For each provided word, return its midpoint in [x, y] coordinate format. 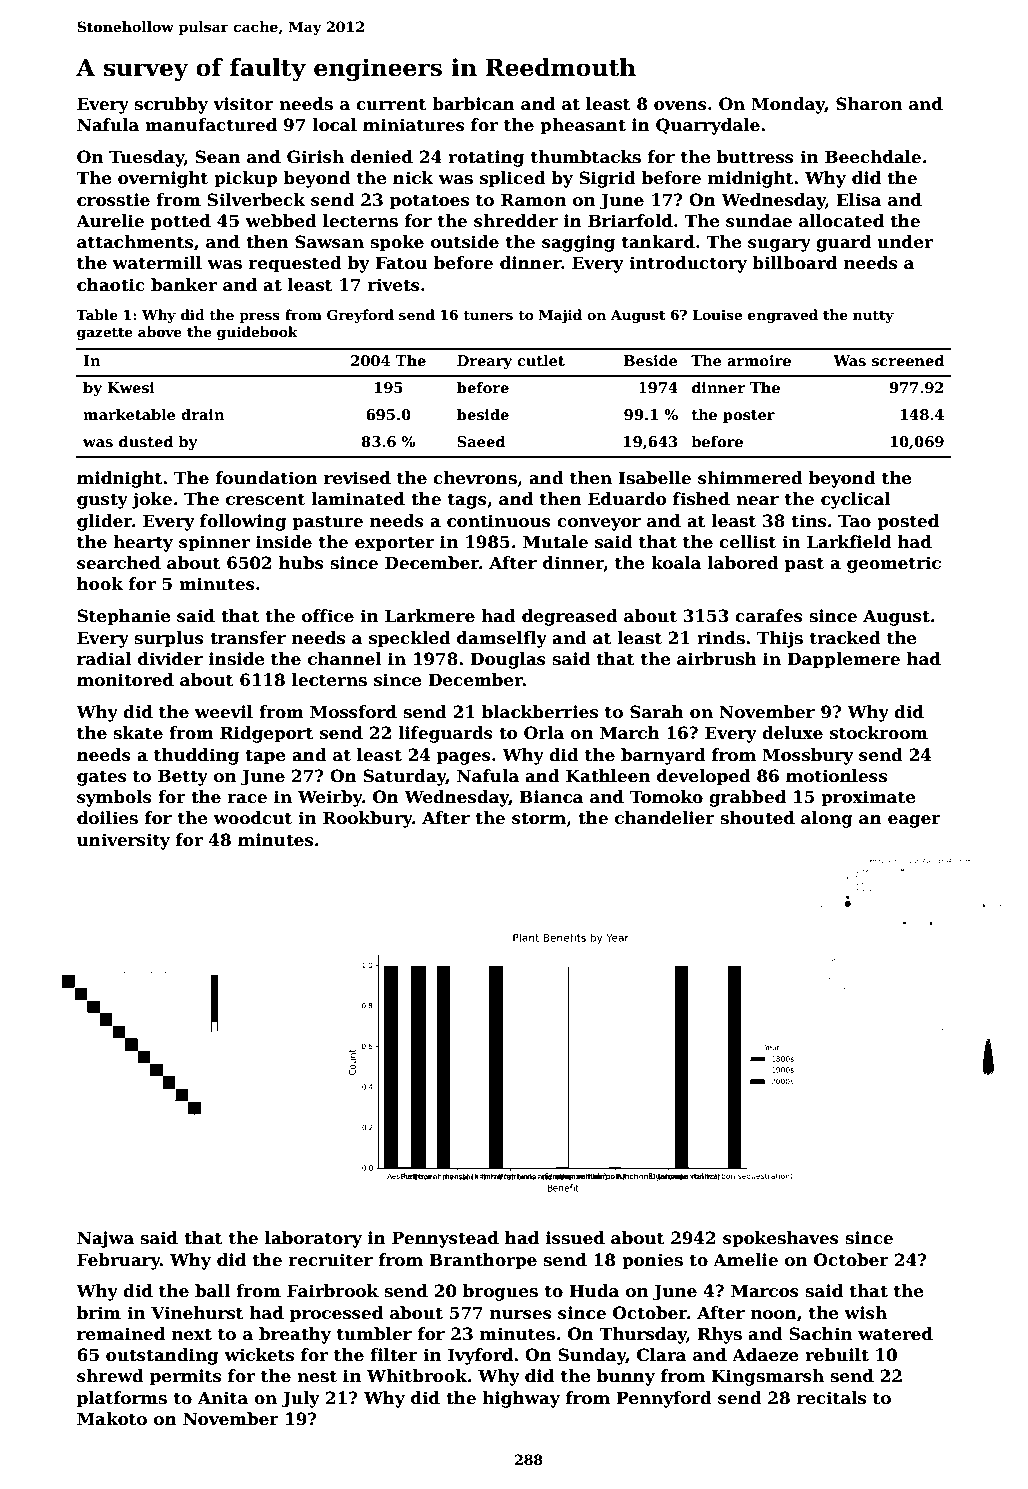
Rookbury [368, 819]
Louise [717, 315]
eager [914, 821]
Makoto [112, 1419]
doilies [107, 818]
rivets [394, 285]
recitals [831, 1398]
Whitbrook [417, 1376]
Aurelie [110, 221]
